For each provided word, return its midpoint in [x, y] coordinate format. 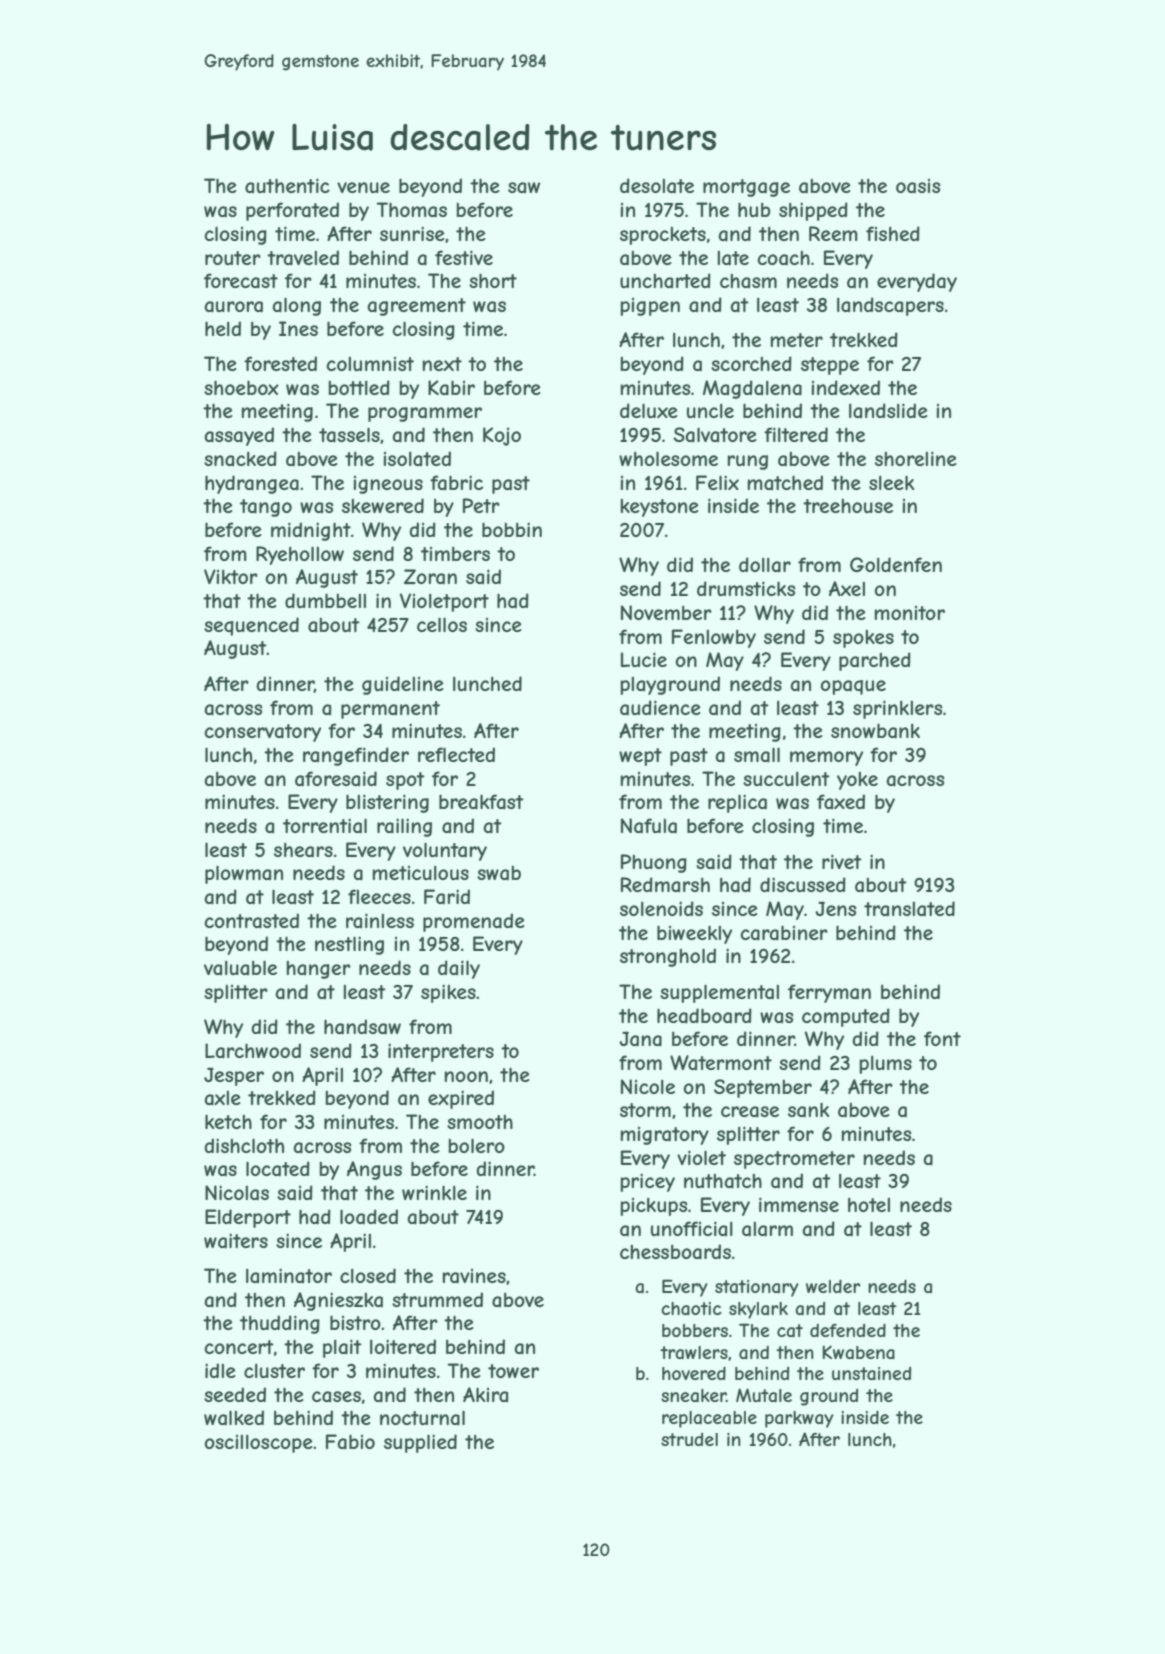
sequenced [251, 626]
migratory [664, 1136]
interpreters [441, 1052]
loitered [403, 1346]
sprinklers [897, 709]
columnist [370, 364]
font [942, 1038]
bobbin [512, 529]
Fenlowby [714, 638]
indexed [845, 387]
